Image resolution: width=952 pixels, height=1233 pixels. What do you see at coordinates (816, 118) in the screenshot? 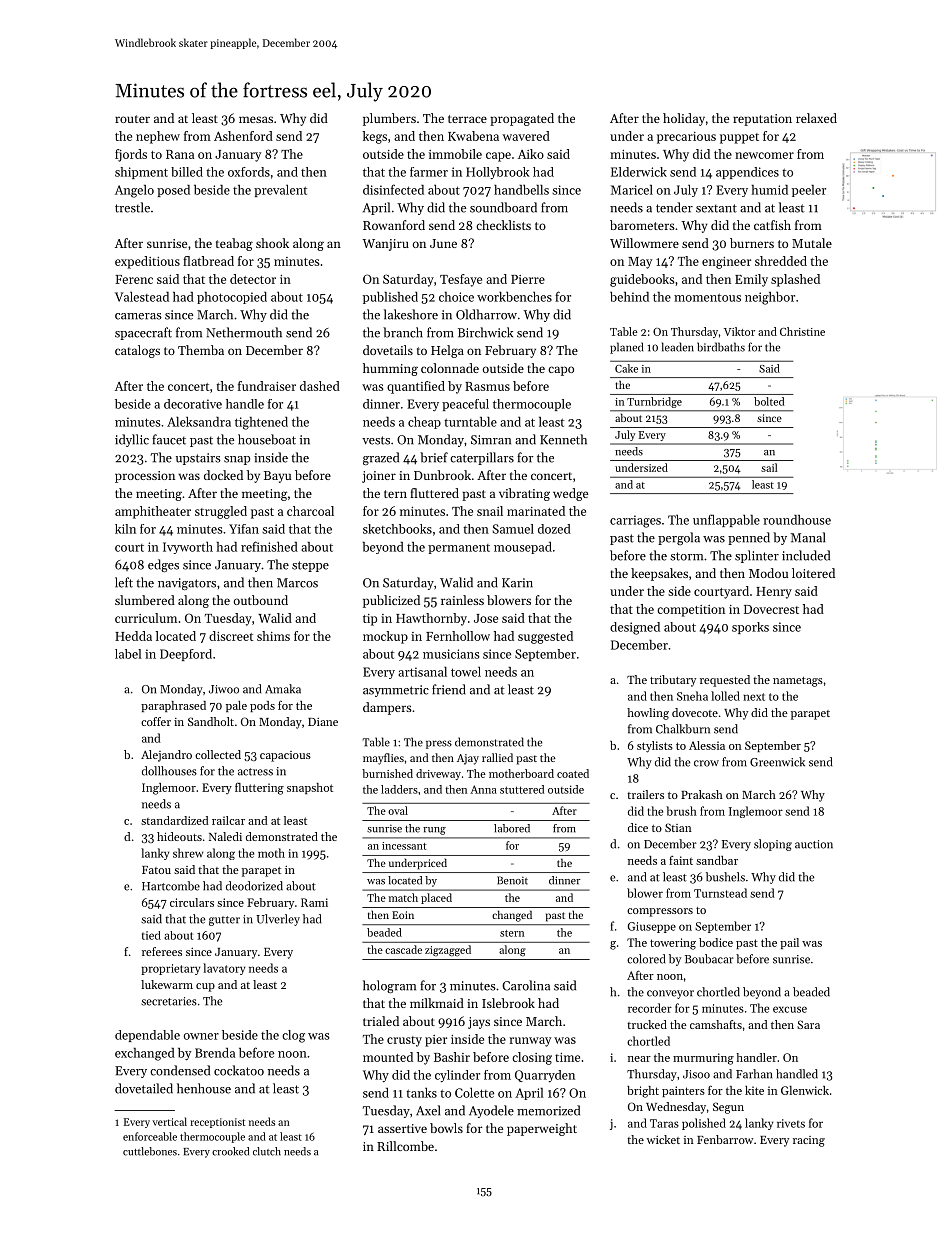
I see `relaxed` at bounding box center [816, 118].
